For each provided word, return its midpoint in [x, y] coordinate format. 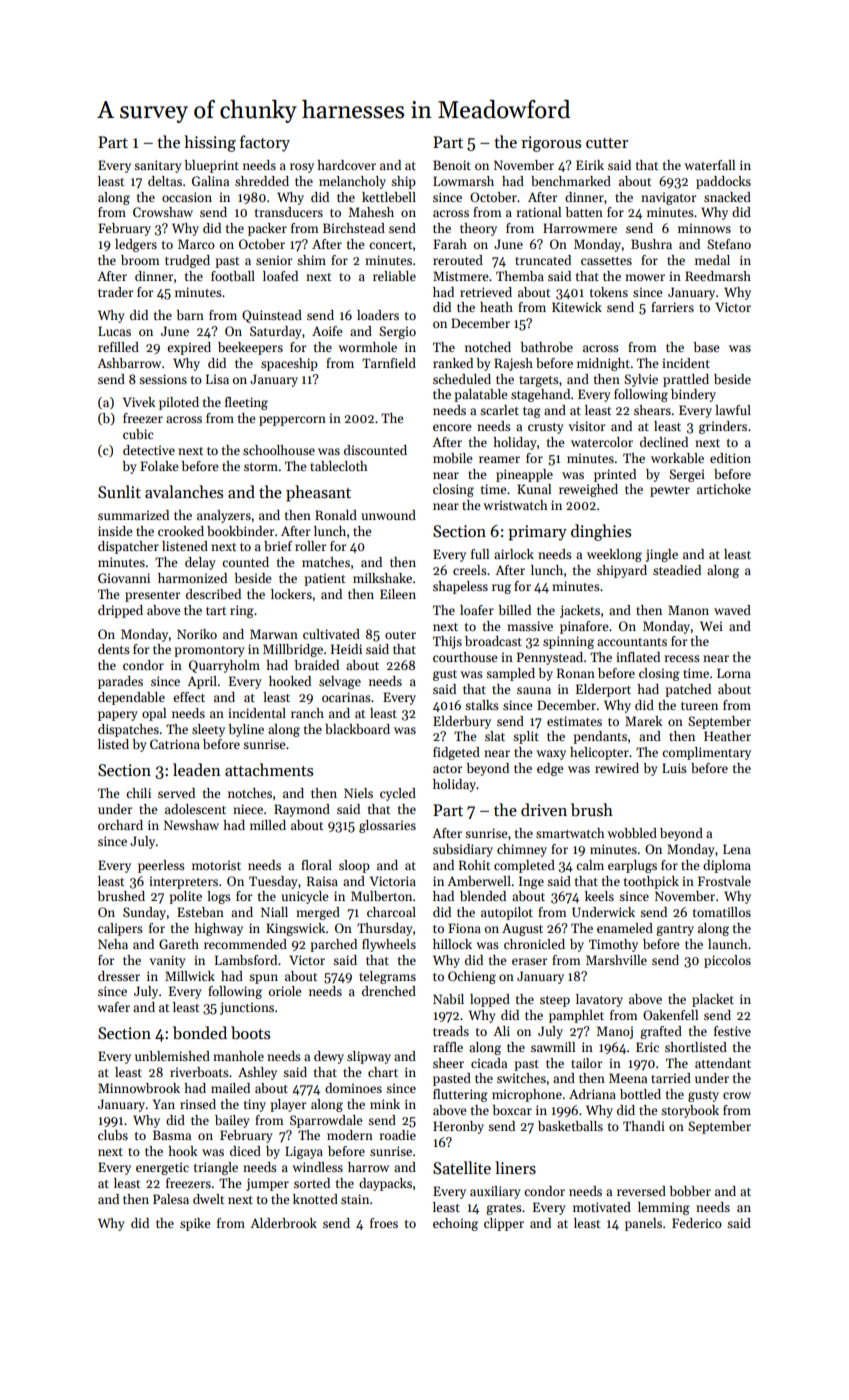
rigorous [551, 144]
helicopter [599, 753]
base [706, 347]
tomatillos [722, 912]
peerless [161, 866]
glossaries [387, 826]
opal [154, 714]
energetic [162, 1168]
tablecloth [338, 466]
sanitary [158, 166]
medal [712, 260]
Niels [358, 793]
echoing [455, 1224]
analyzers [224, 516]
